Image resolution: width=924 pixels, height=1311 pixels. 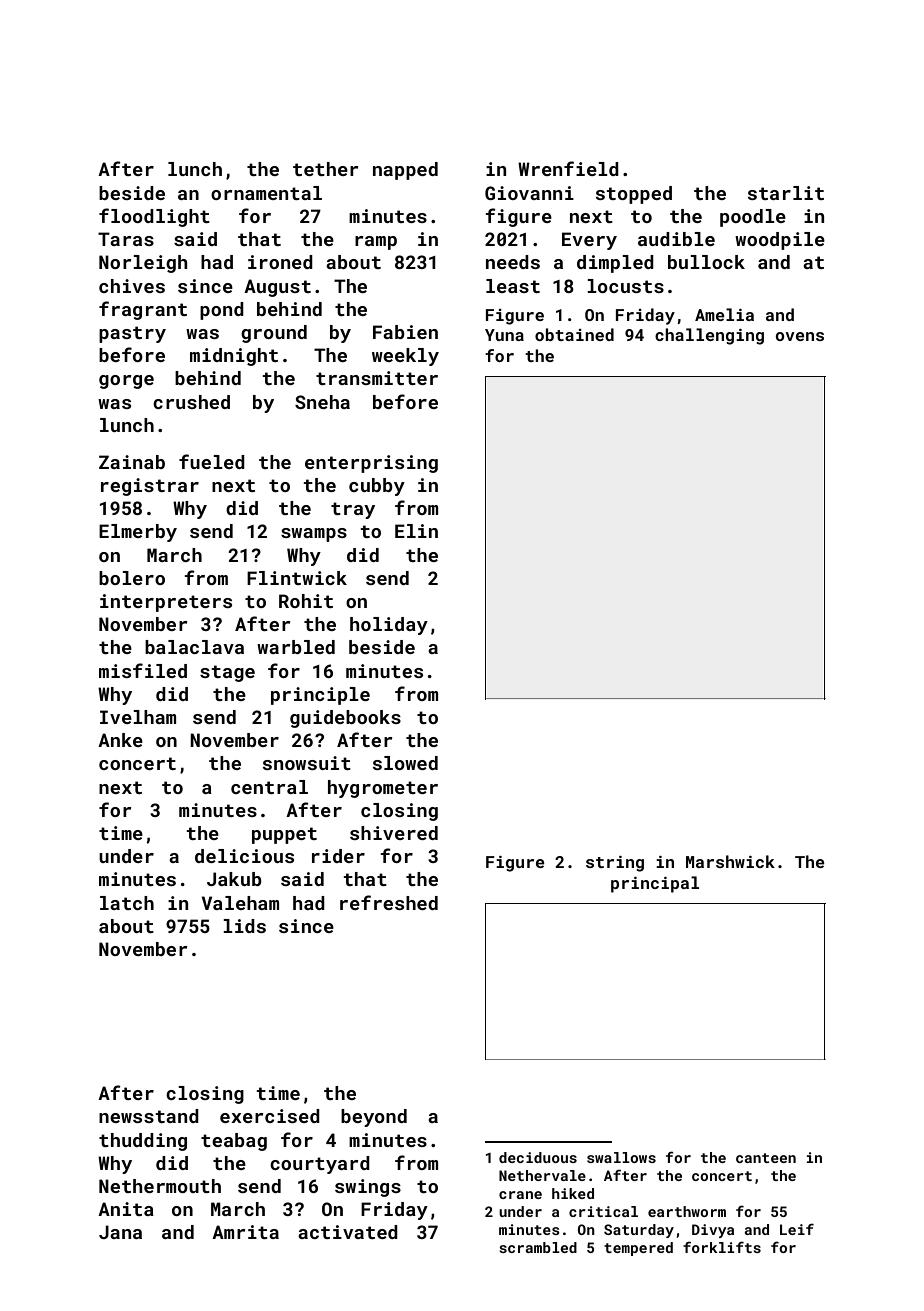 What do you see at coordinates (405, 332) in the image?
I see `Fabien` at bounding box center [405, 332].
